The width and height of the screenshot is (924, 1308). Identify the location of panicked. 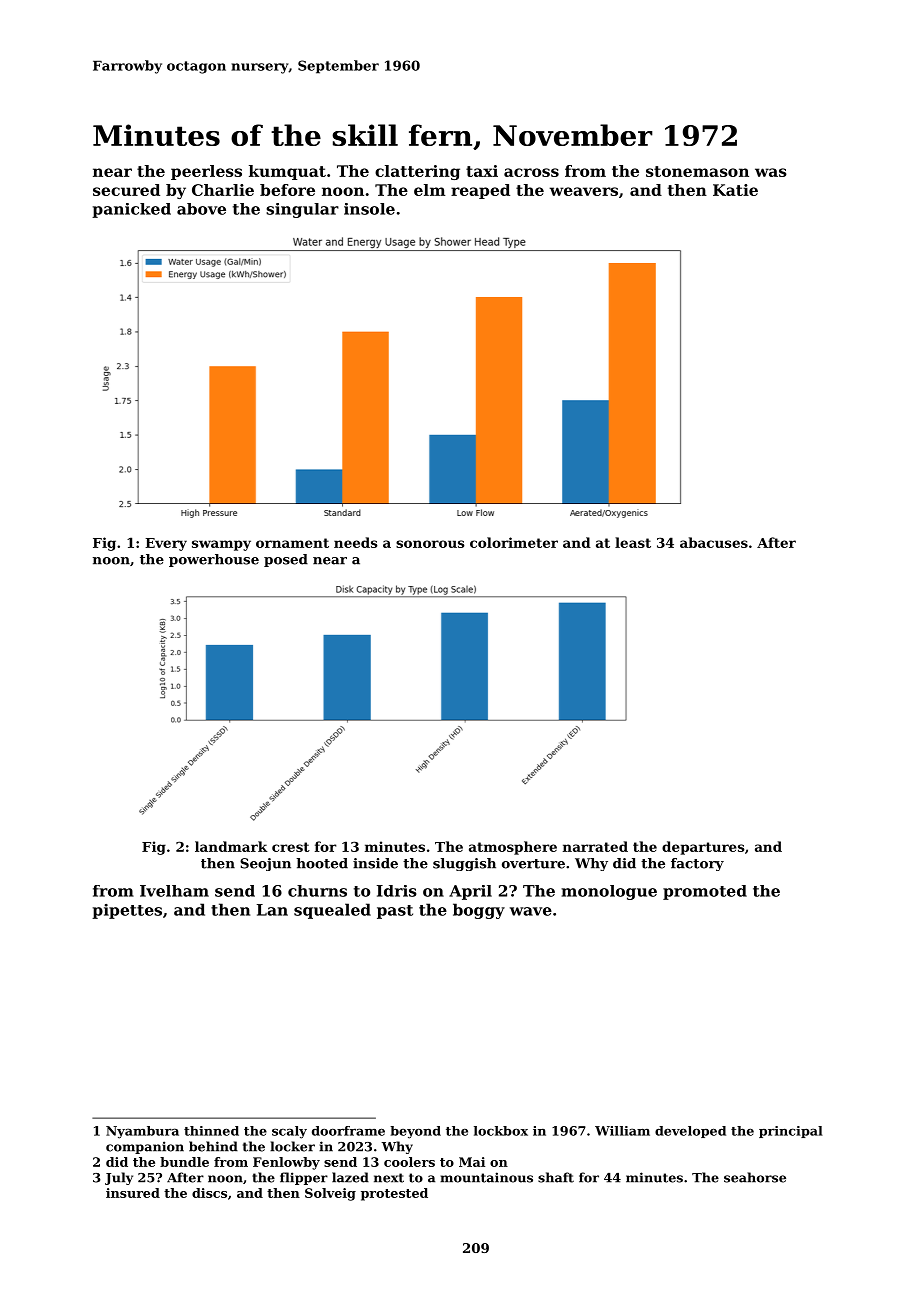
(131, 210).
